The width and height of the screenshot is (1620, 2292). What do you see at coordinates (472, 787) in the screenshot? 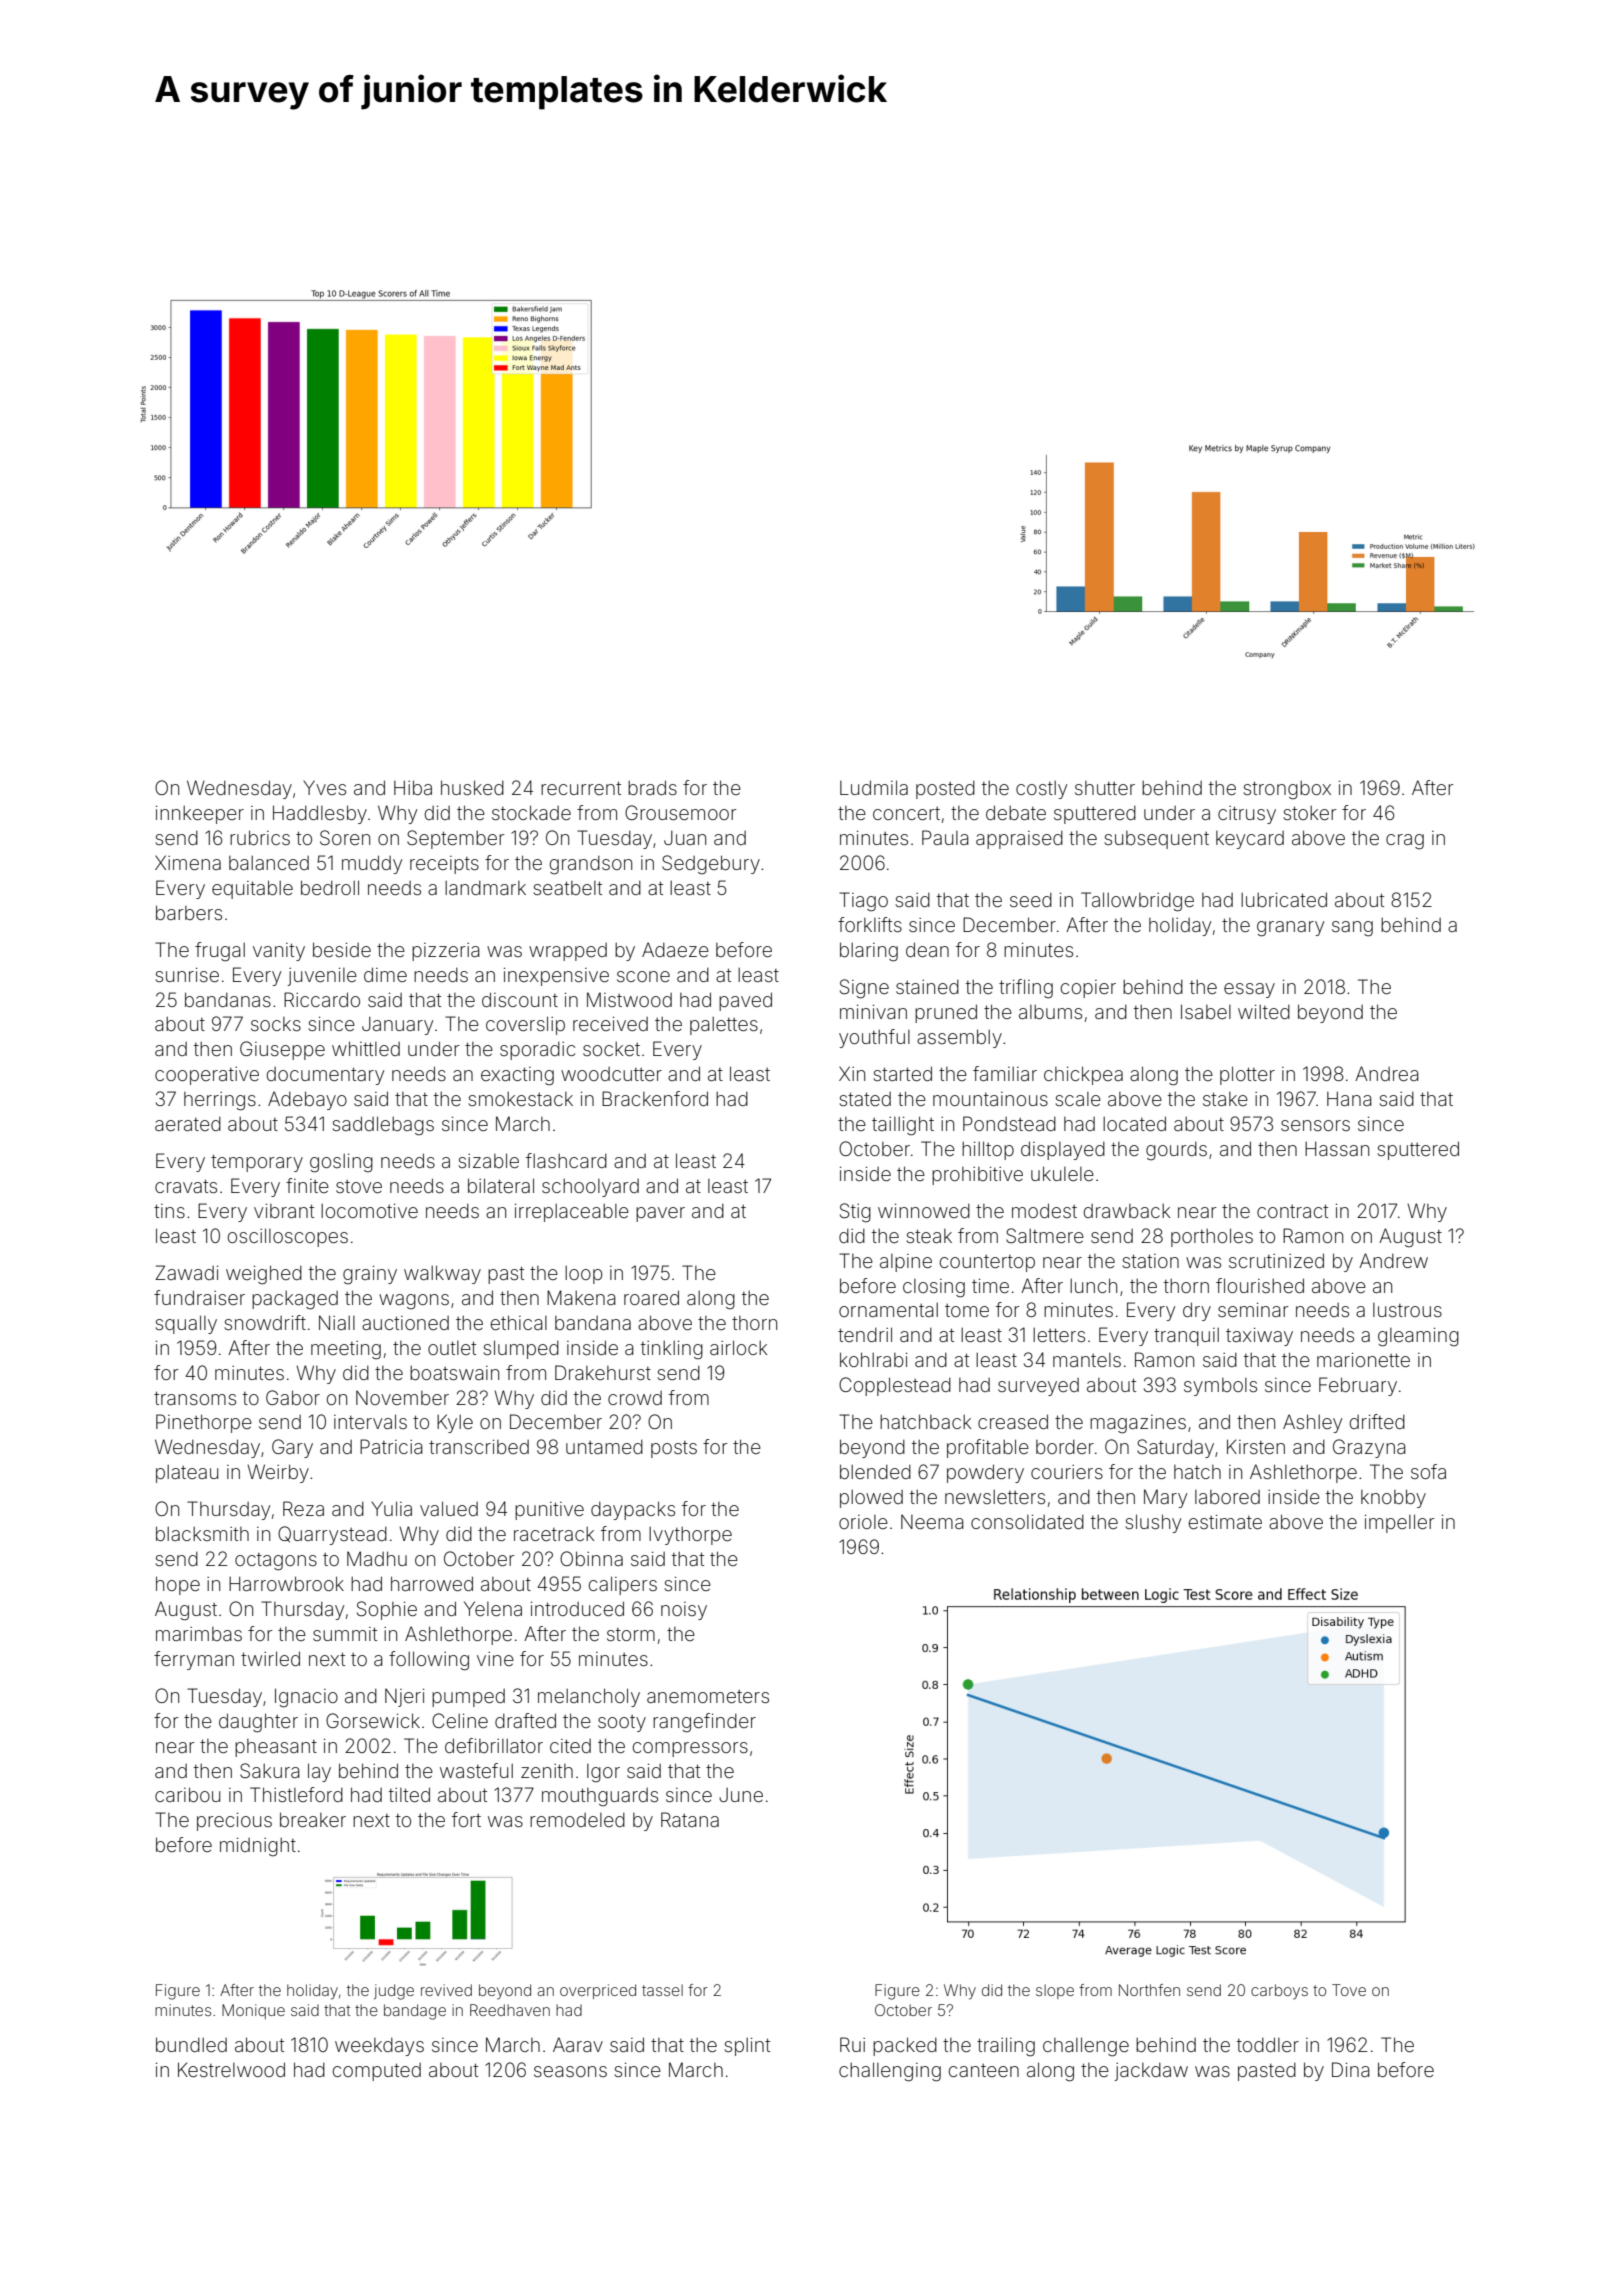
I see `husked` at bounding box center [472, 787].
